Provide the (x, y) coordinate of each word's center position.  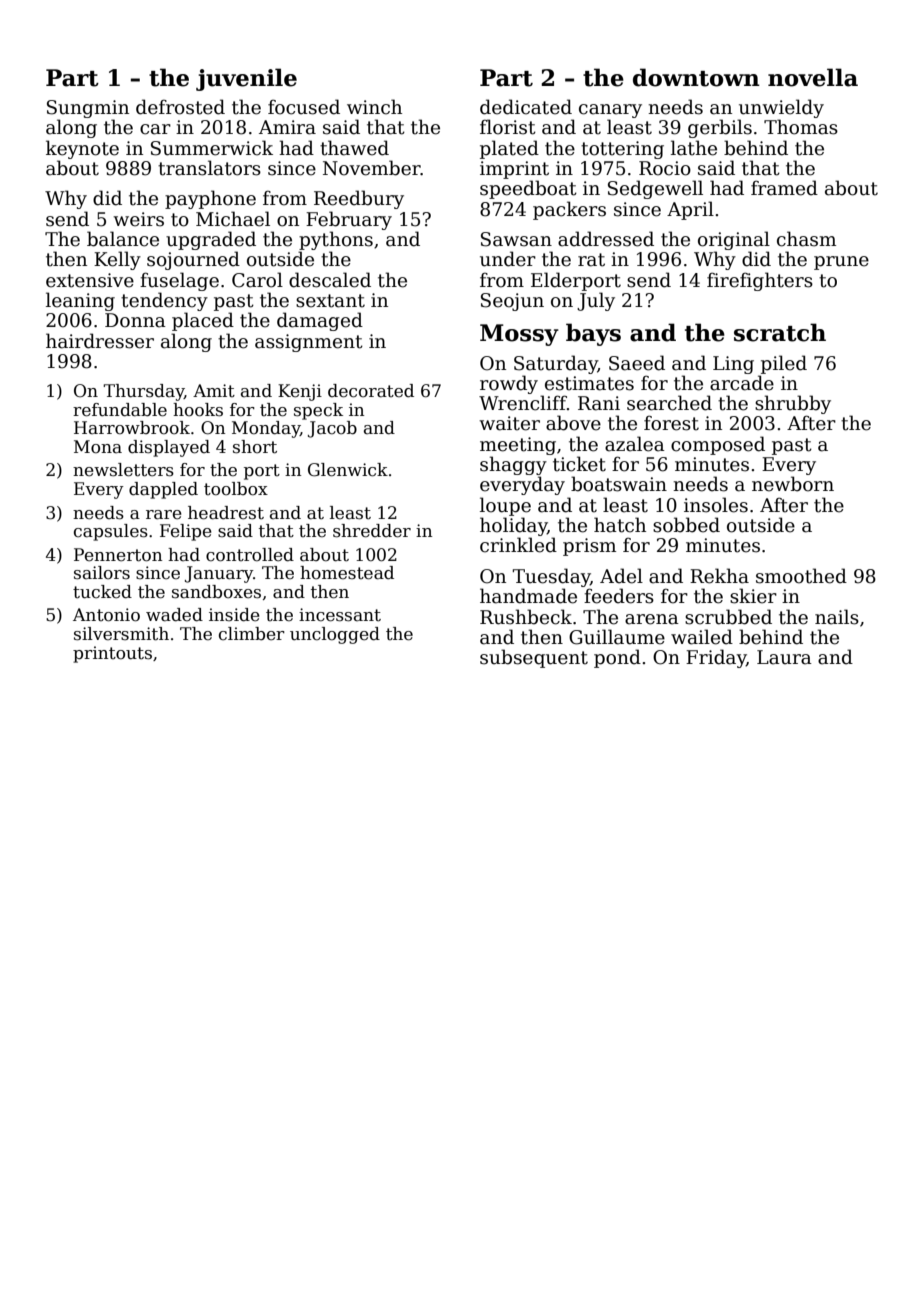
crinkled (518, 545)
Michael (233, 219)
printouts (112, 654)
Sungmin (88, 109)
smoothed (801, 576)
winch (374, 107)
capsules (111, 532)
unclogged (335, 635)
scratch (780, 332)
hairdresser (100, 341)
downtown (696, 77)
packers (569, 210)
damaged (320, 321)
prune (841, 263)
